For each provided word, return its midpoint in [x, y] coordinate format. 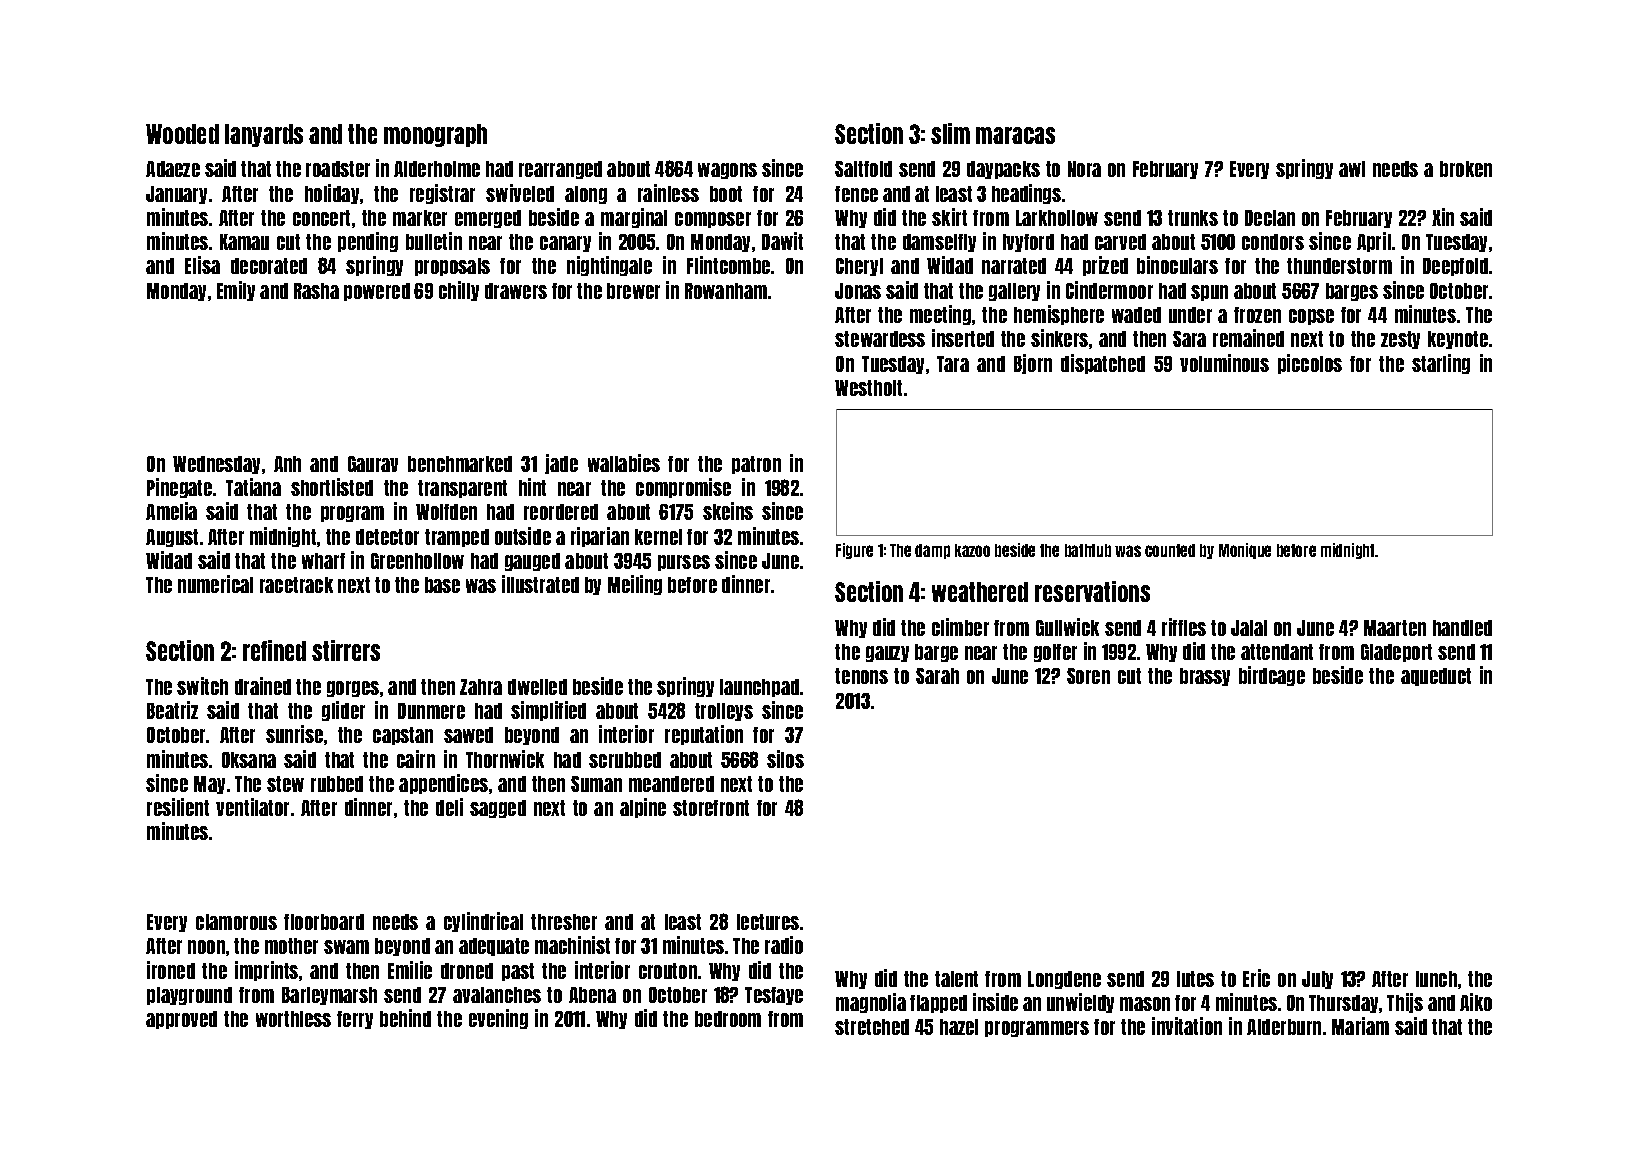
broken [1466, 169]
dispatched [1103, 364]
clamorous [236, 922]
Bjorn [1033, 364]
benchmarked [460, 464]
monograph [435, 135]
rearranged [560, 170]
